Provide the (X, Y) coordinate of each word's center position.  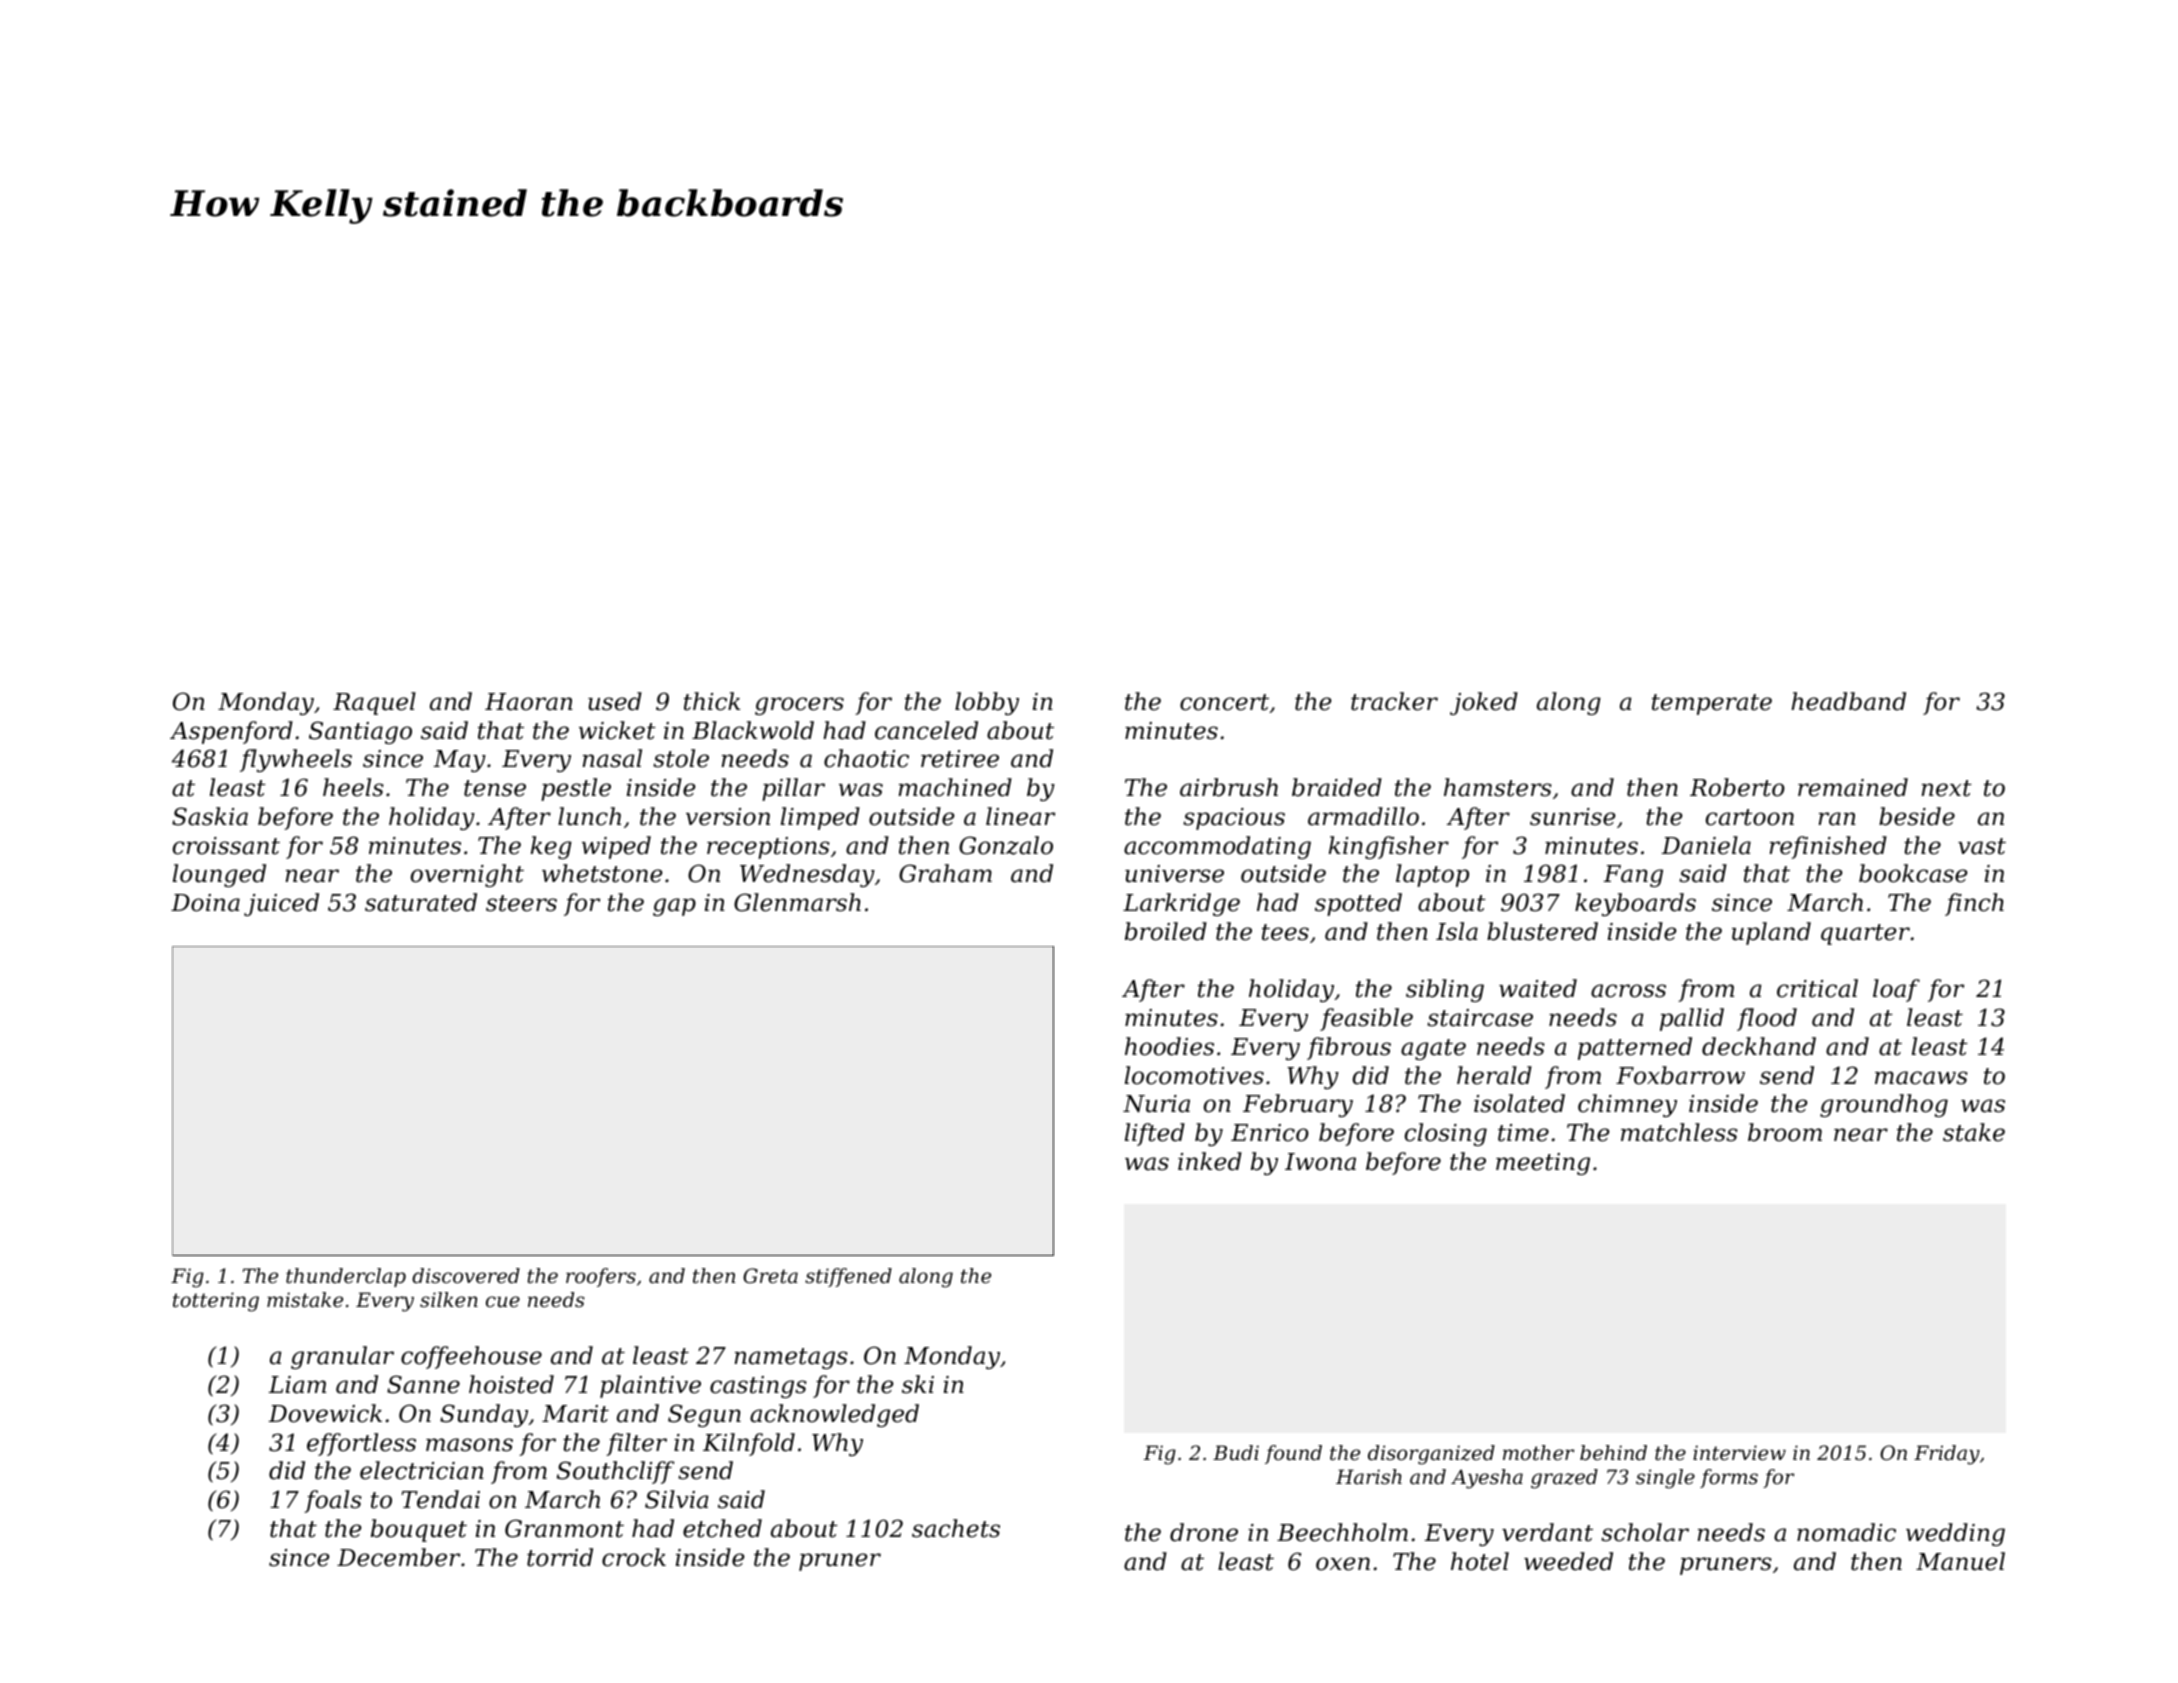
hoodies (1169, 1046)
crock (634, 1557)
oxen (1343, 1564)
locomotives (1194, 1075)
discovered (466, 1276)
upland (1771, 933)
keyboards (1635, 904)
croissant (226, 846)
